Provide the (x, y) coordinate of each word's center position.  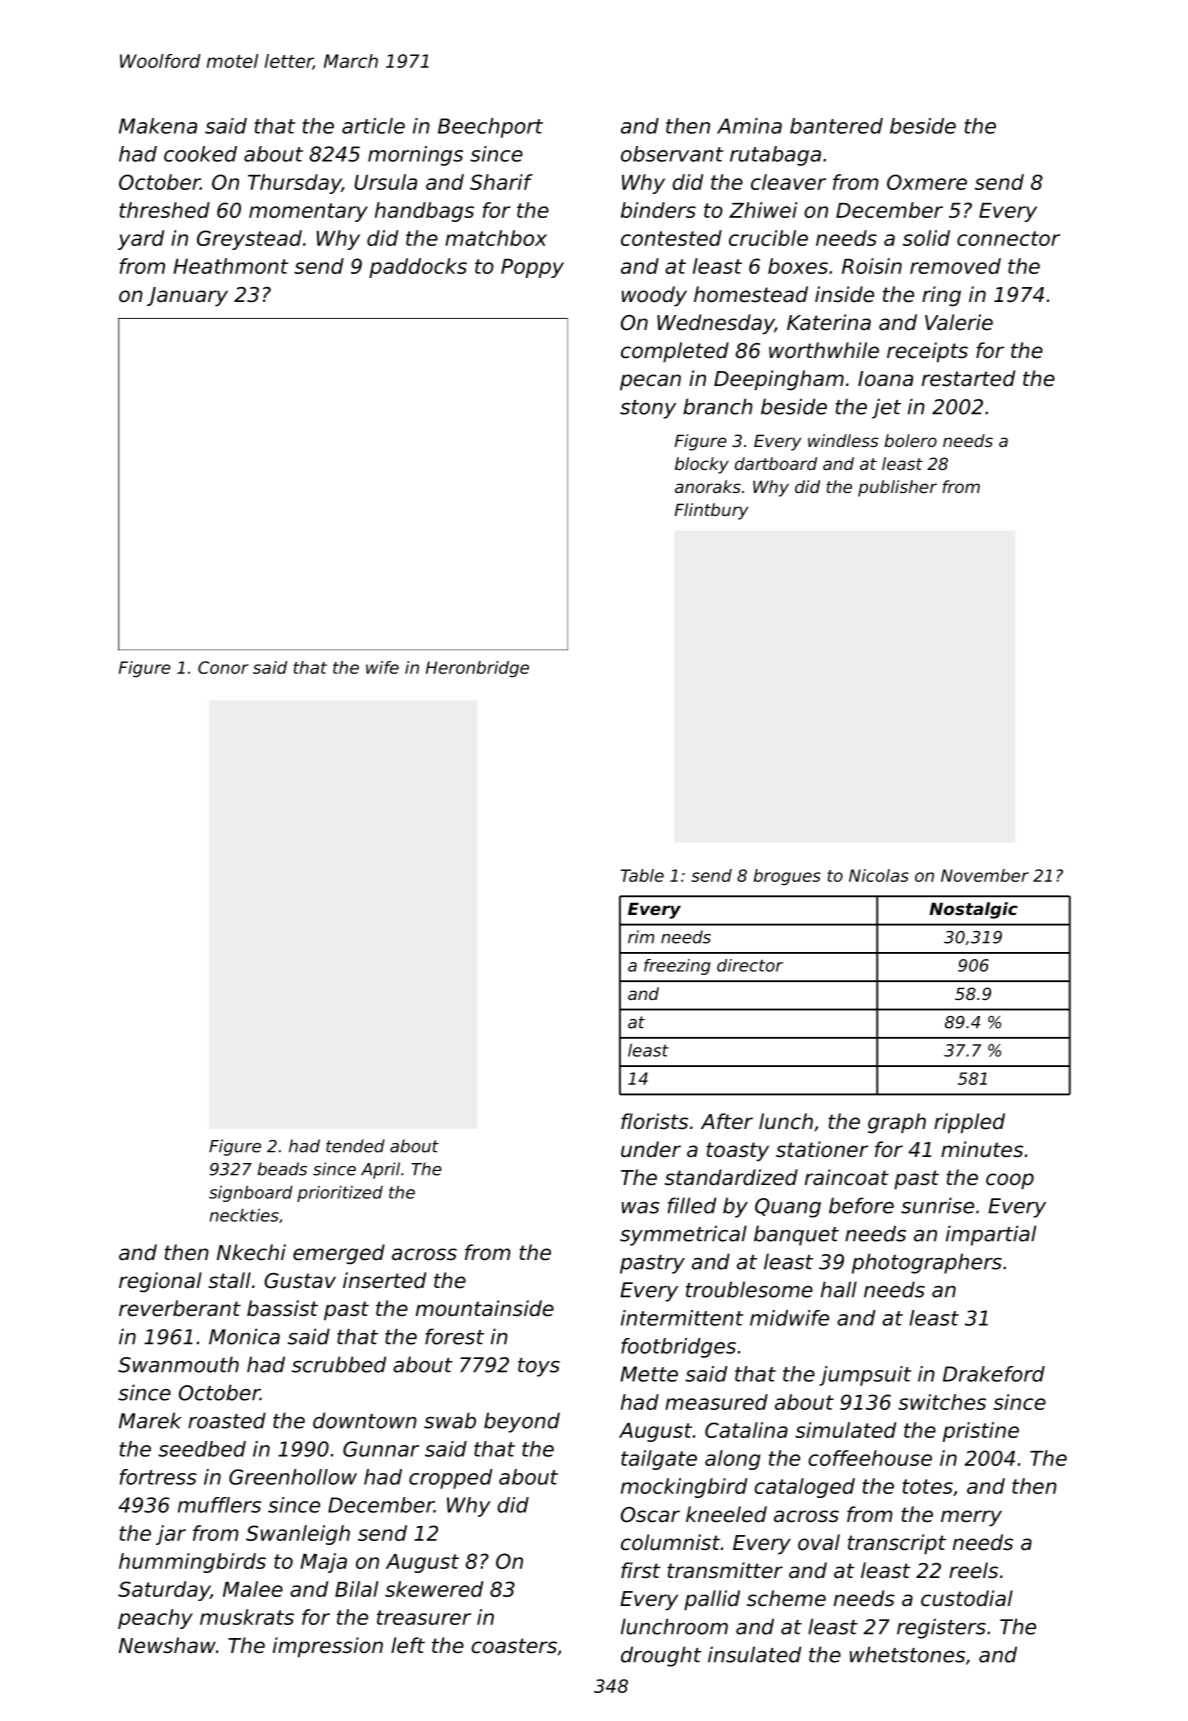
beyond (522, 1422)
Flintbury (711, 511)
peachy (155, 1619)
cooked (200, 154)
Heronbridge (477, 669)
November (985, 875)
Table (642, 875)
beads (282, 1169)
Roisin (872, 266)
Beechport (490, 128)
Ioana (885, 379)
